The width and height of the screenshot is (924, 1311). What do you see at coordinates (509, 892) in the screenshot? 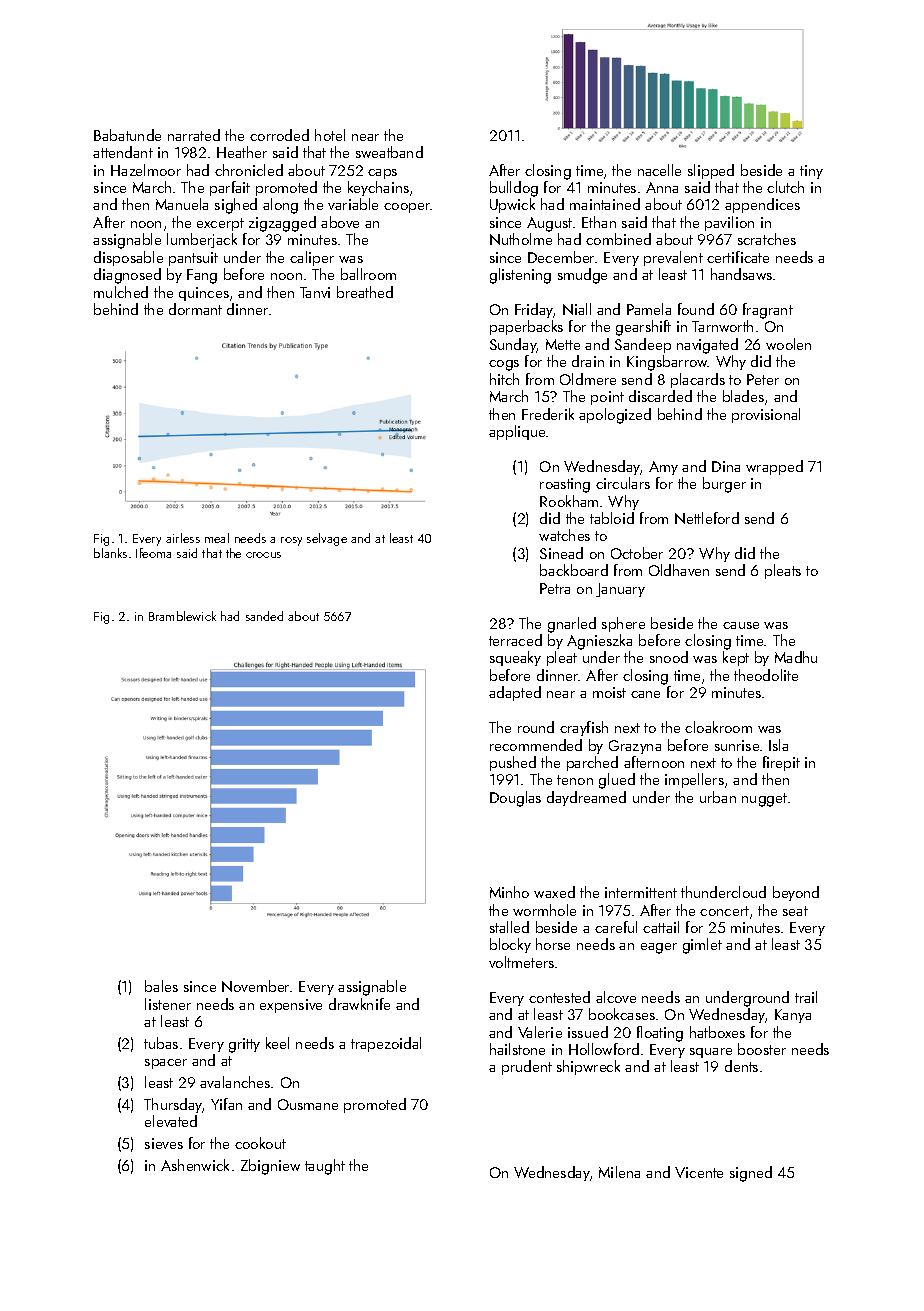
I see `Minho` at bounding box center [509, 892].
